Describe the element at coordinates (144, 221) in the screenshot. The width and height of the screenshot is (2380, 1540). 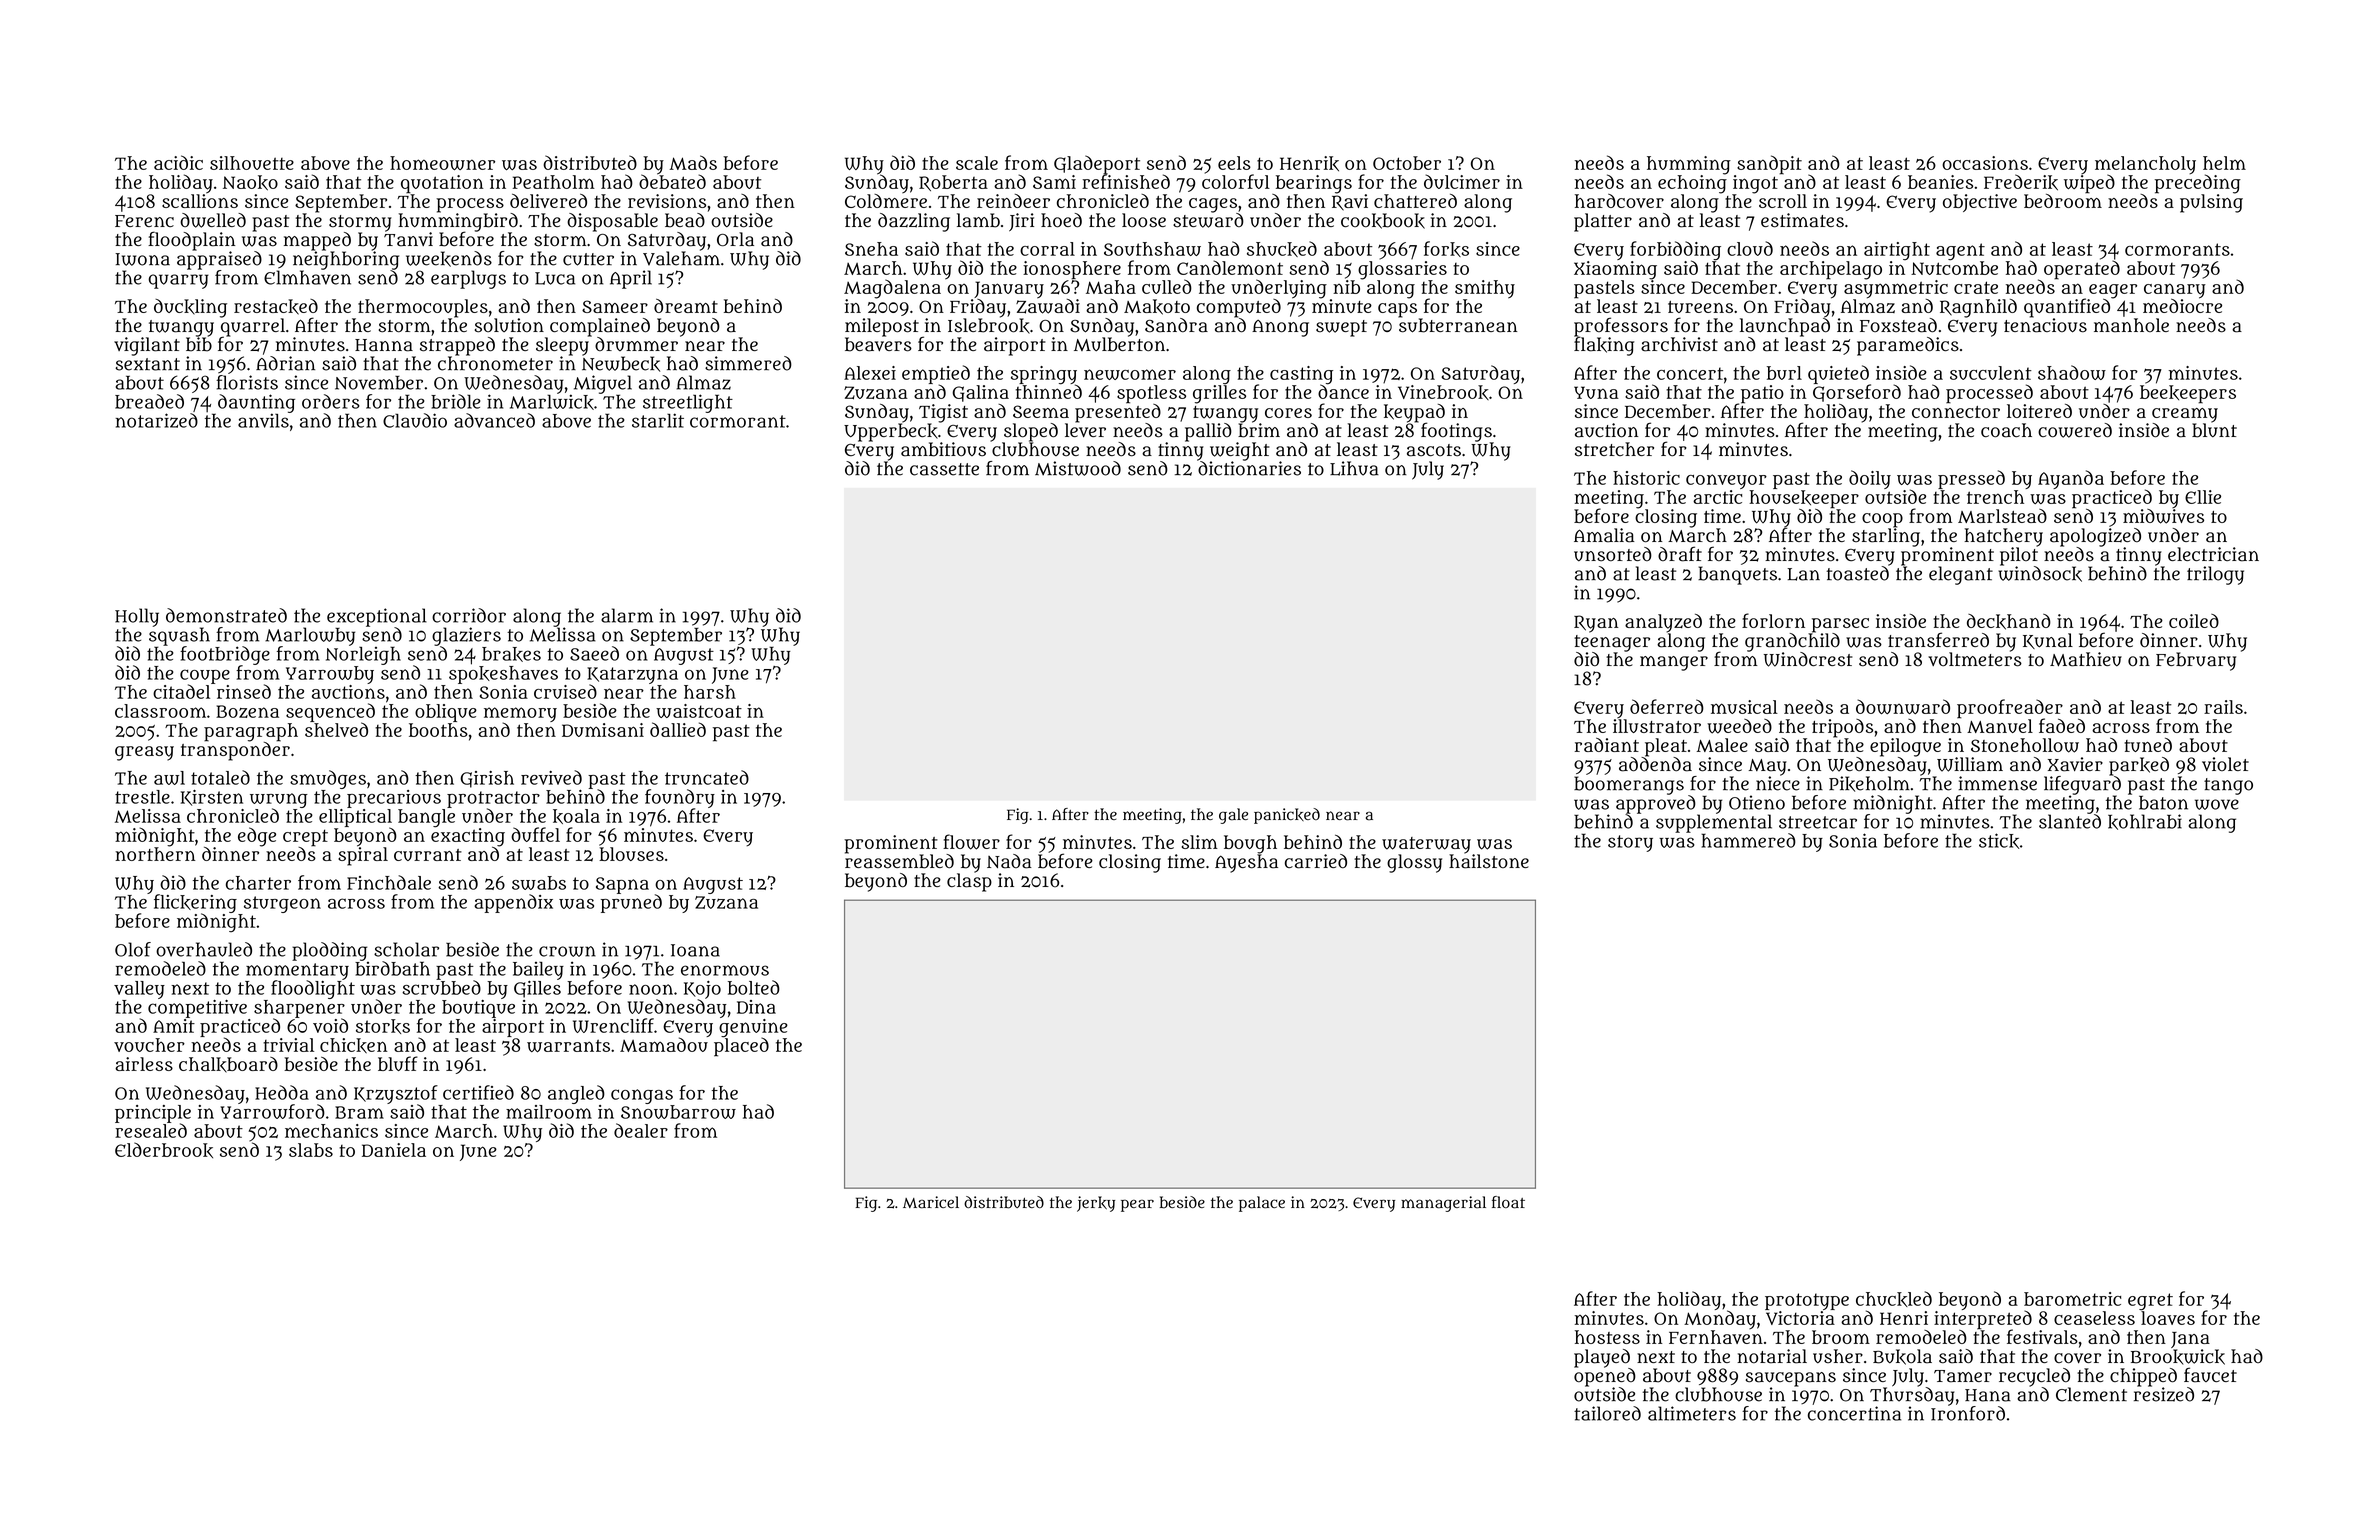
I see `Ferenc` at that location.
